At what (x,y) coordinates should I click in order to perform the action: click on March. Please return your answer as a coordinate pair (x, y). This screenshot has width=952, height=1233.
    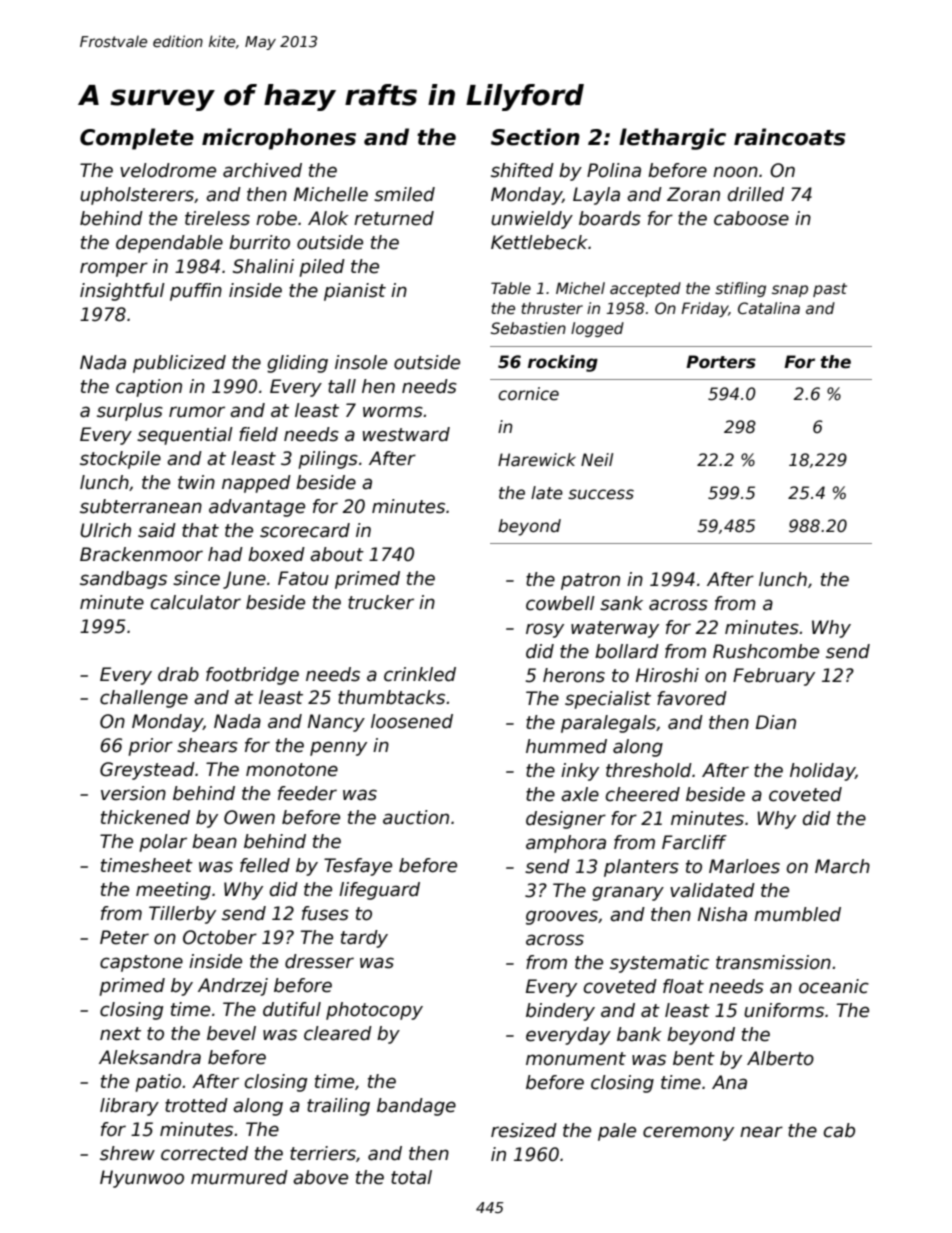
    Looking at the image, I should click on (842, 866).
